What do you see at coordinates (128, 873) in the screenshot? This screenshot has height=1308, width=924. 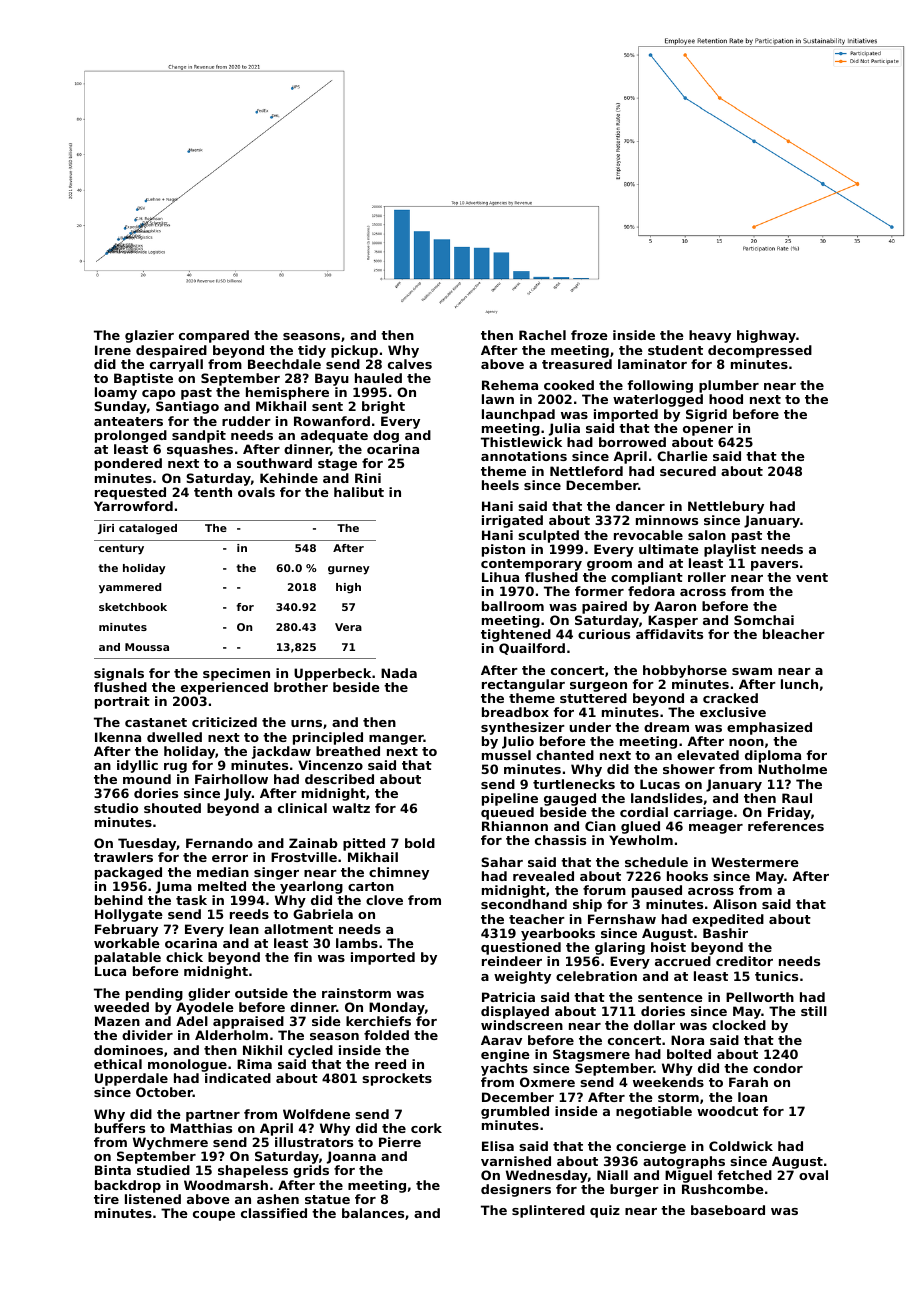 I see `packaged` at bounding box center [128, 873].
